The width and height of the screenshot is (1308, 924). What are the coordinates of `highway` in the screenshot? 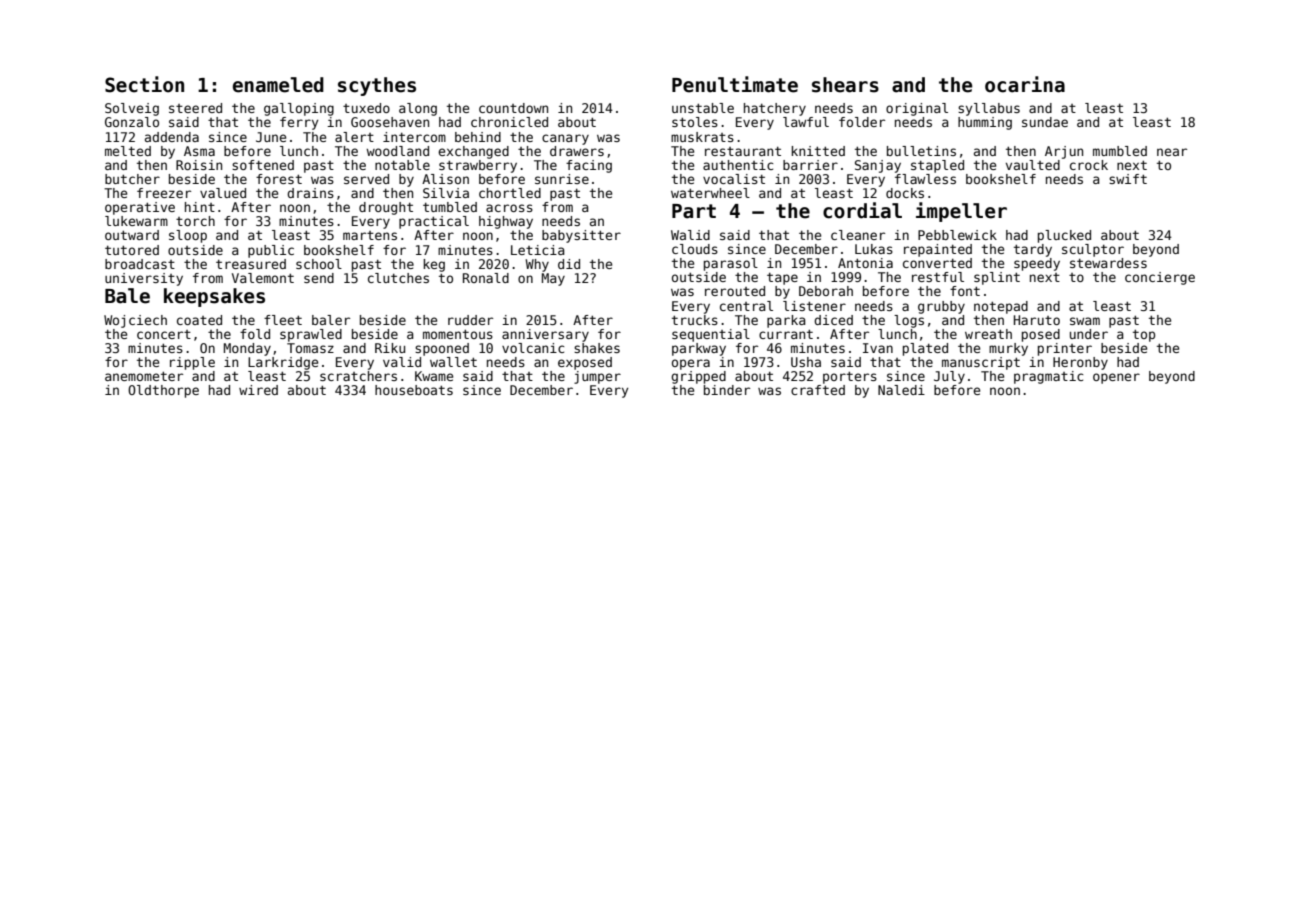 It's located at (506, 222).
